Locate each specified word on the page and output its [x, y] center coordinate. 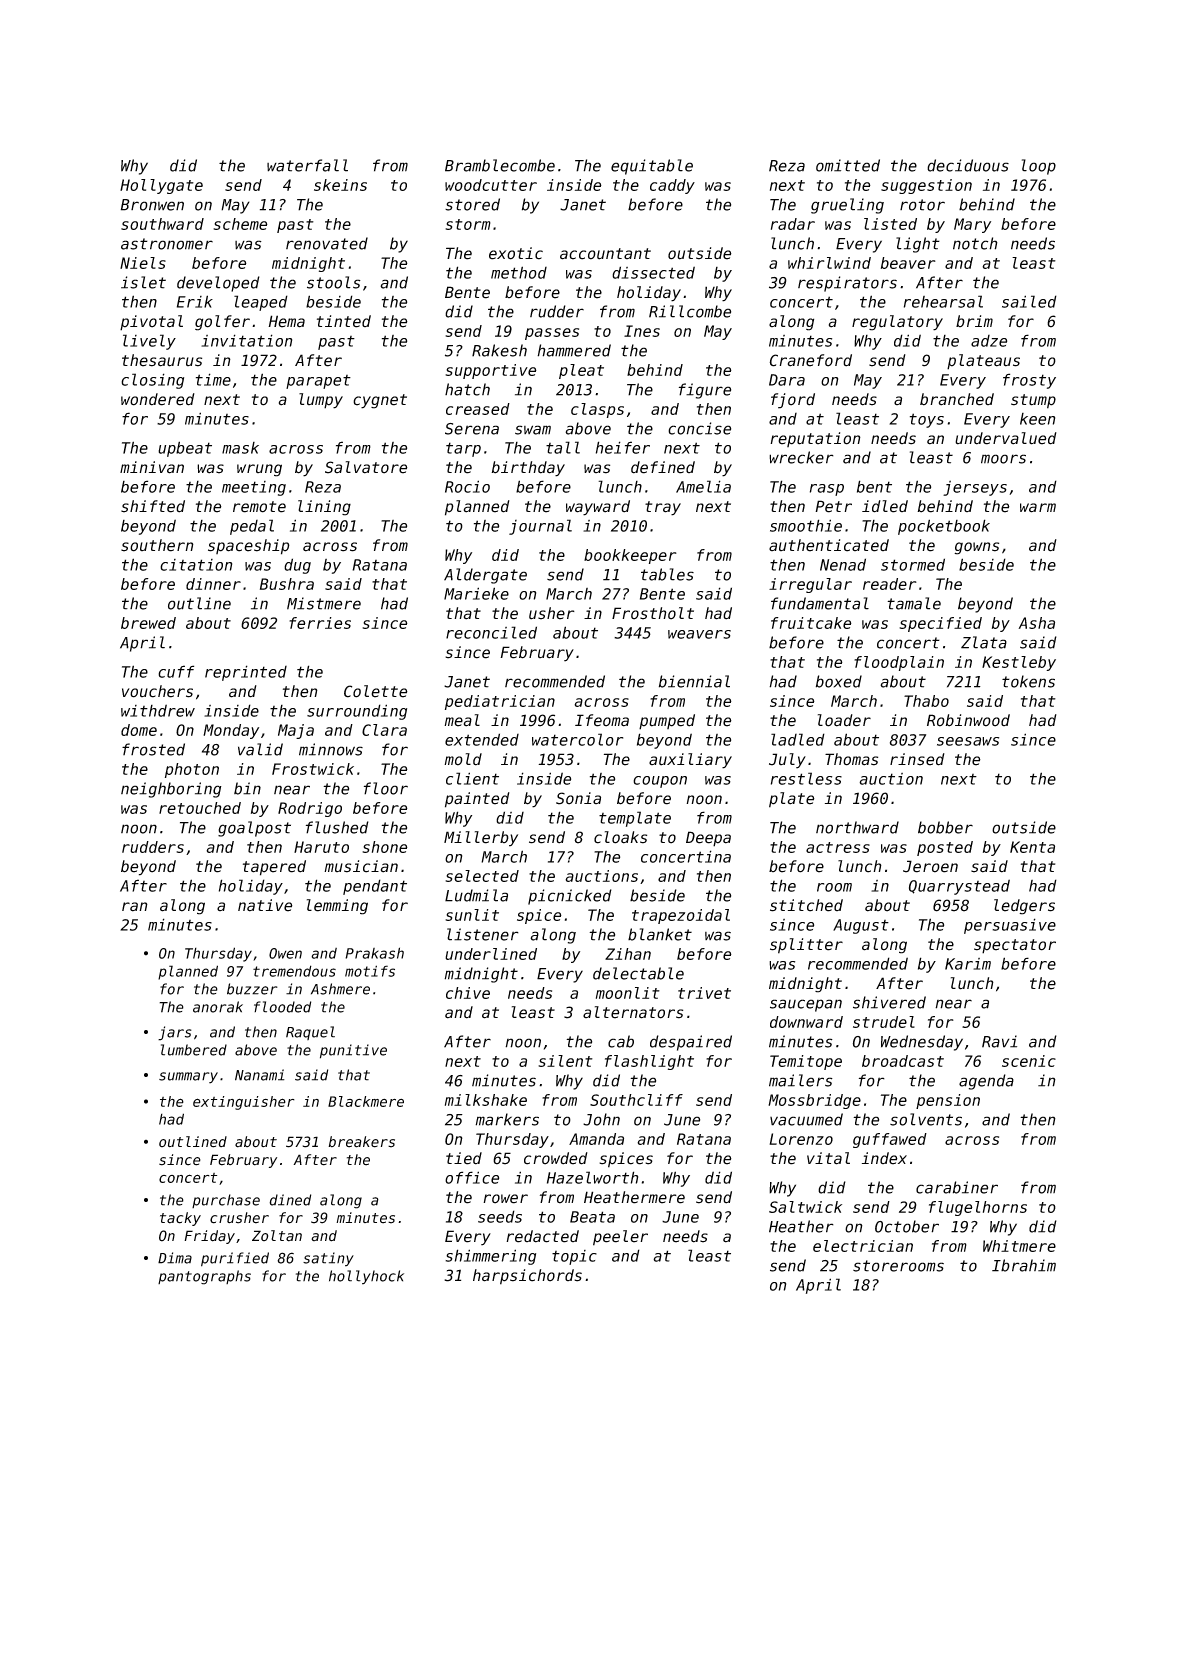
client [472, 778]
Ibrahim [1024, 1265]
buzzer [252, 989]
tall [563, 447]
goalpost [254, 829]
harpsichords [527, 1277]
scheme [240, 224]
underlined [491, 954]
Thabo [926, 701]
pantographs [204, 1277]
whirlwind [829, 263]
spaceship [249, 547]
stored [472, 204]
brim [974, 321]
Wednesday [922, 1043]
